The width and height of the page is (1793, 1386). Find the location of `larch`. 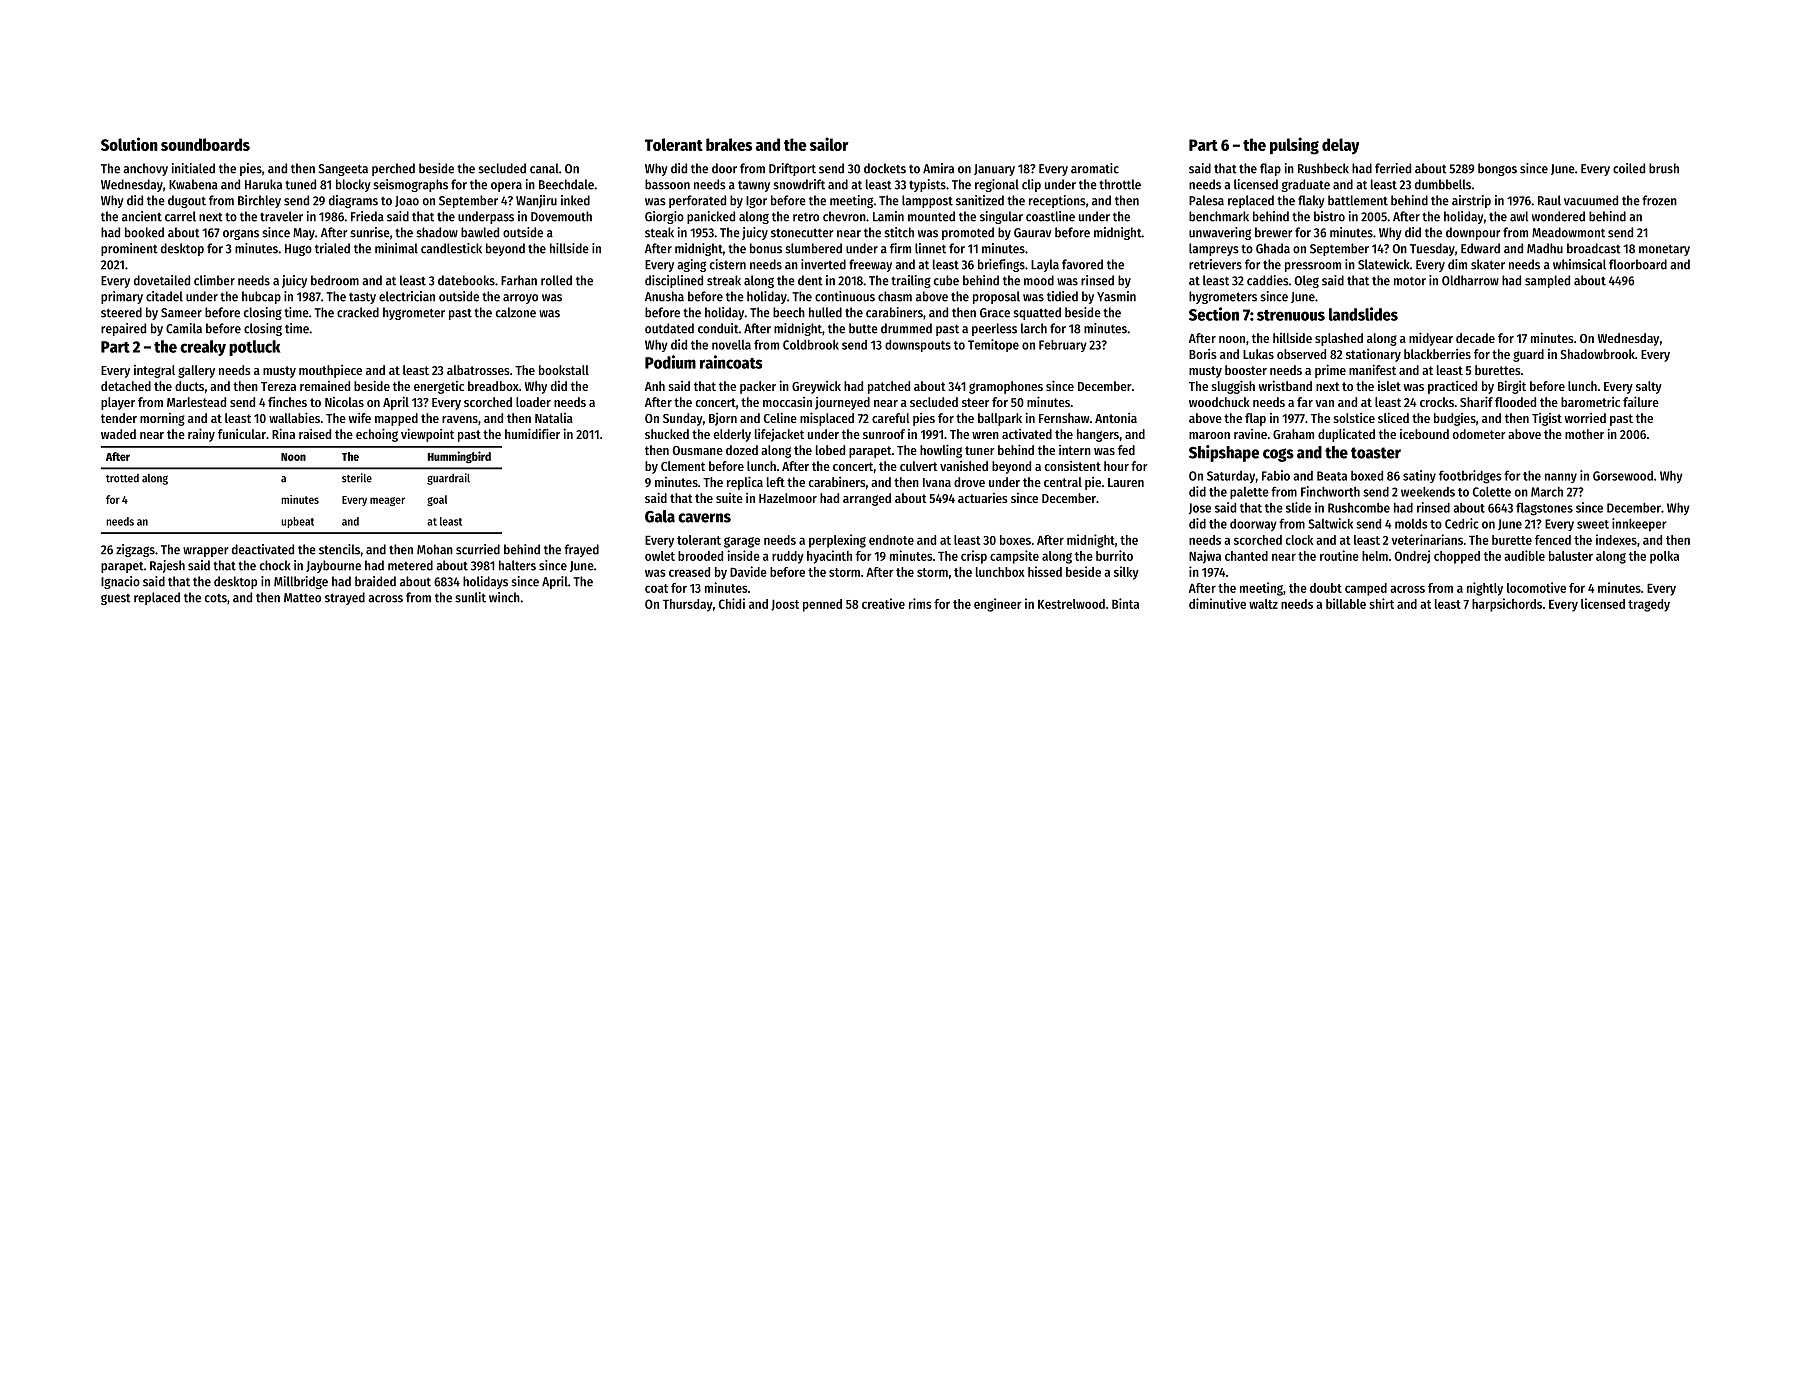

larch is located at coordinates (1034, 328).
